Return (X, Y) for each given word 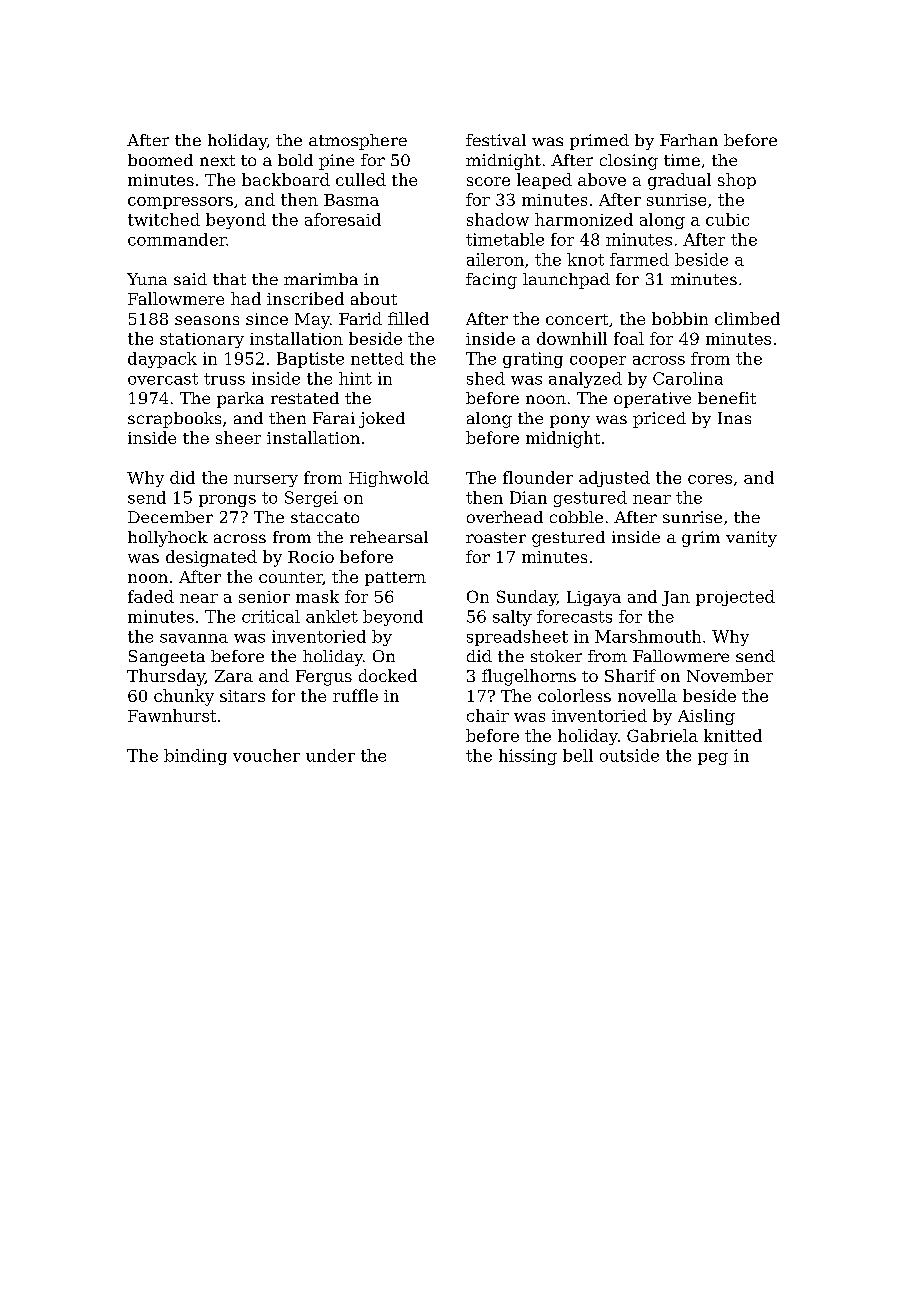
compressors (180, 203)
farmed (639, 259)
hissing (528, 757)
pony (570, 421)
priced (659, 420)
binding (195, 757)
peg (713, 759)
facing (491, 281)
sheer (238, 437)
